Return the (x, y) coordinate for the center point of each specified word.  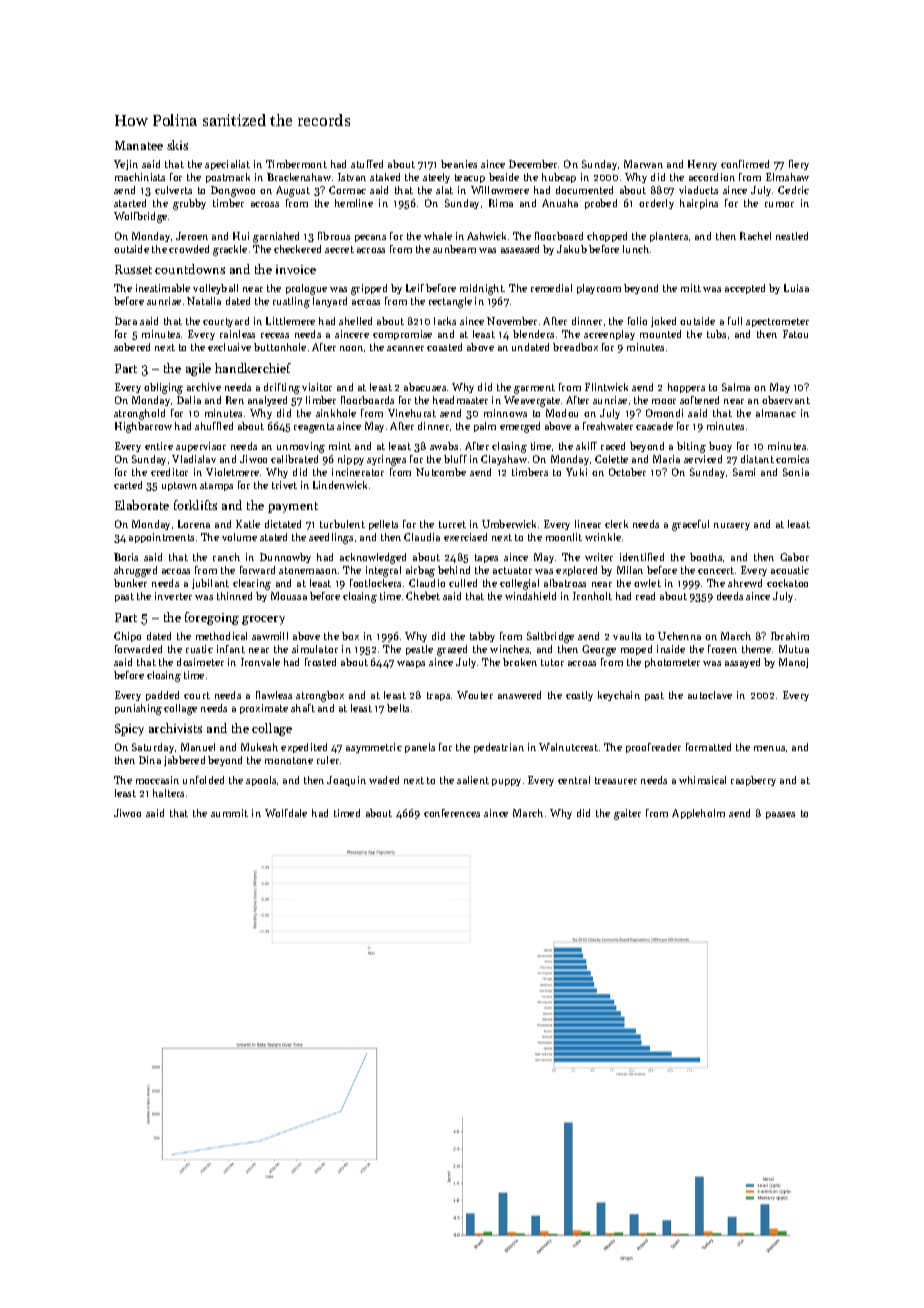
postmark (228, 178)
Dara (126, 321)
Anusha (560, 203)
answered (519, 695)
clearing (252, 584)
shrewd (745, 583)
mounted (660, 334)
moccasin (157, 780)
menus (769, 748)
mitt (691, 288)
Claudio (427, 583)
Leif (415, 288)
